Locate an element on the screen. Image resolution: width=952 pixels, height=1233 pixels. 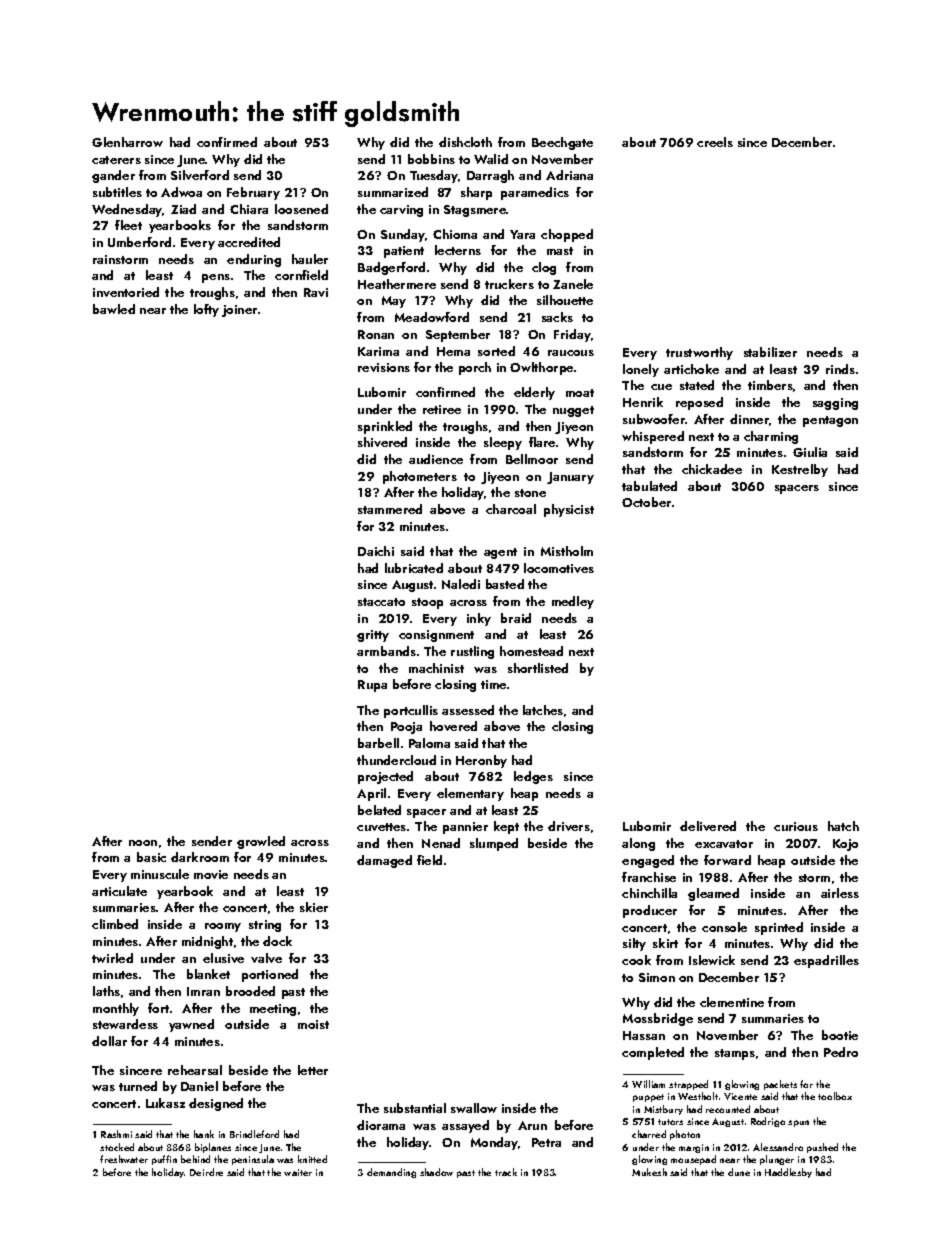
porch is located at coordinates (475, 368).
